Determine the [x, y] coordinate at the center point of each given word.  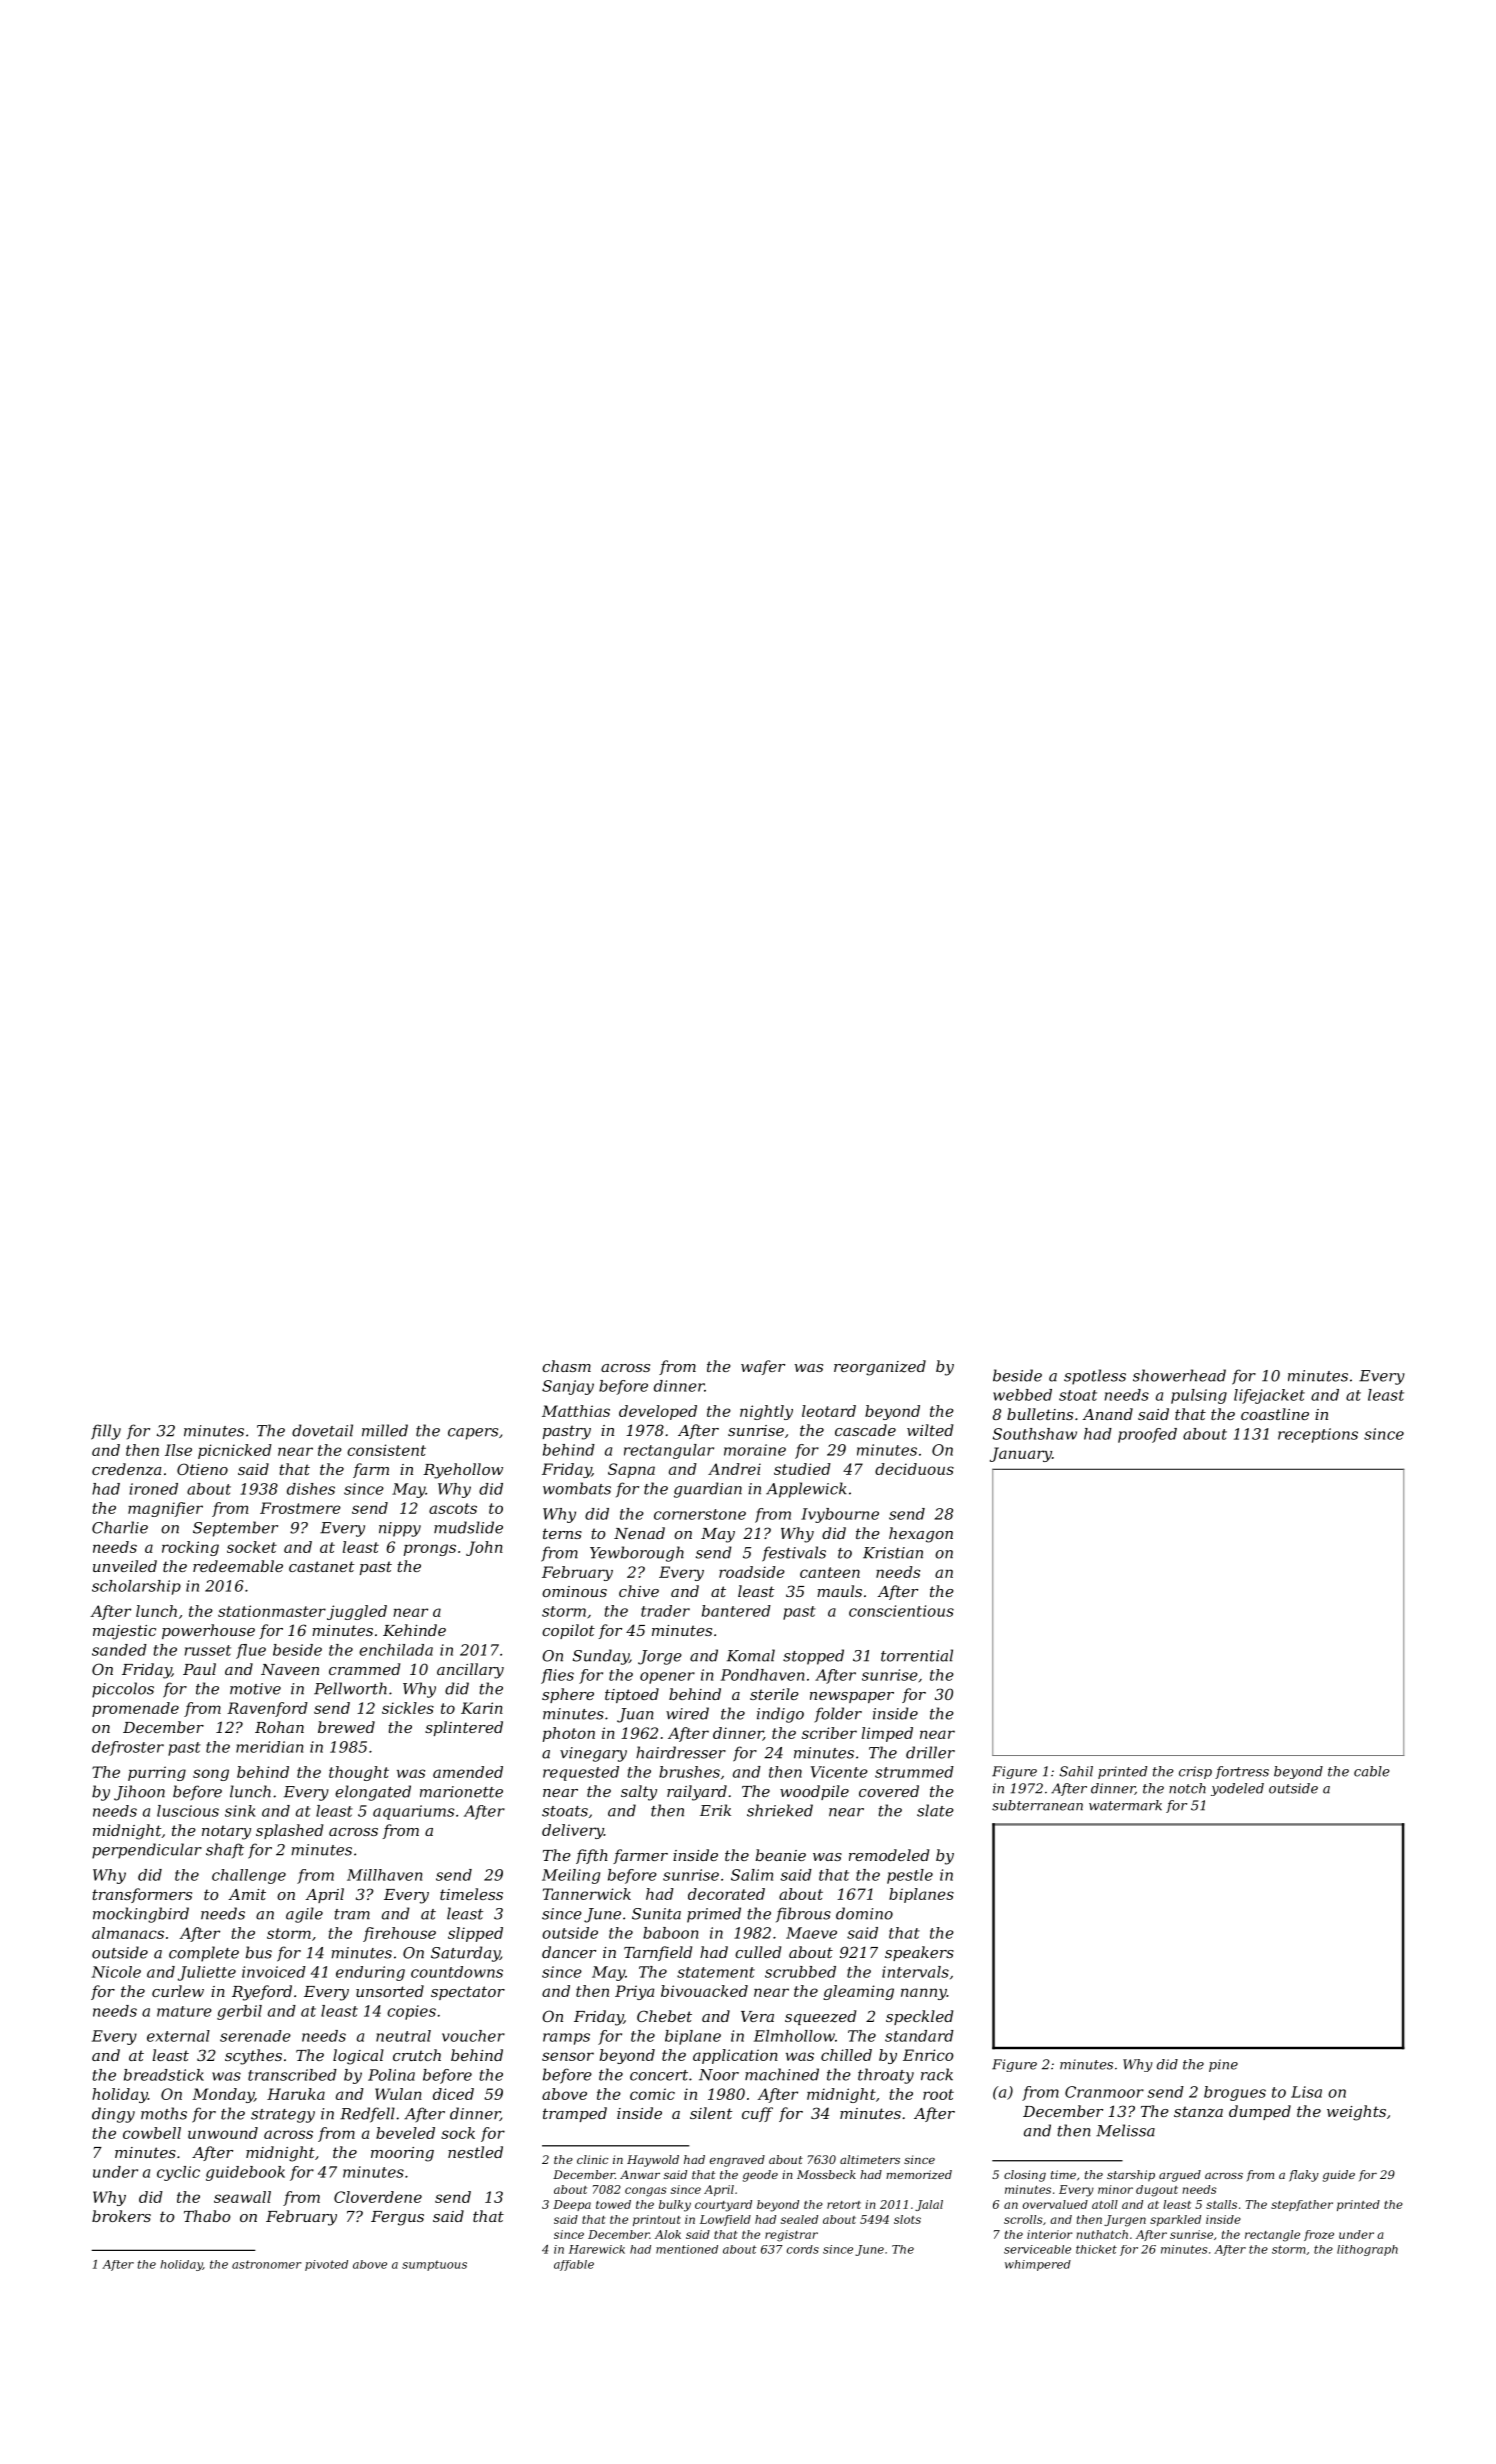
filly [106, 1432]
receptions [1318, 1435]
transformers [142, 1895]
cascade [865, 1430]
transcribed [292, 2075]
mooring [402, 2154]
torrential [917, 1655]
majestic [124, 1632]
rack [937, 2074]
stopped [813, 1657]
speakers [919, 1953]
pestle [910, 1876]
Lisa [1306, 2092]
